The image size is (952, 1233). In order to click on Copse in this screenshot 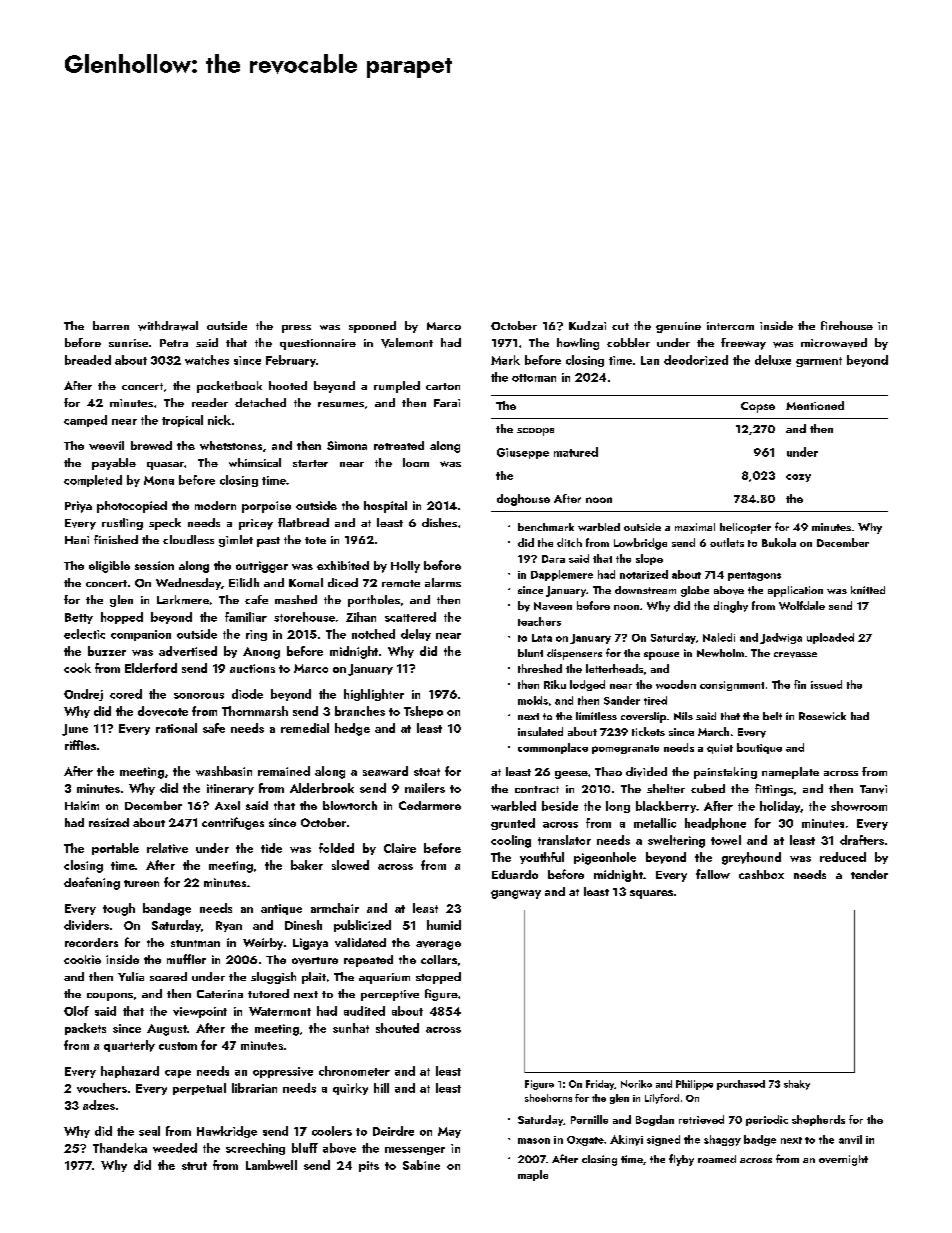, I will do `click(758, 407)`.
